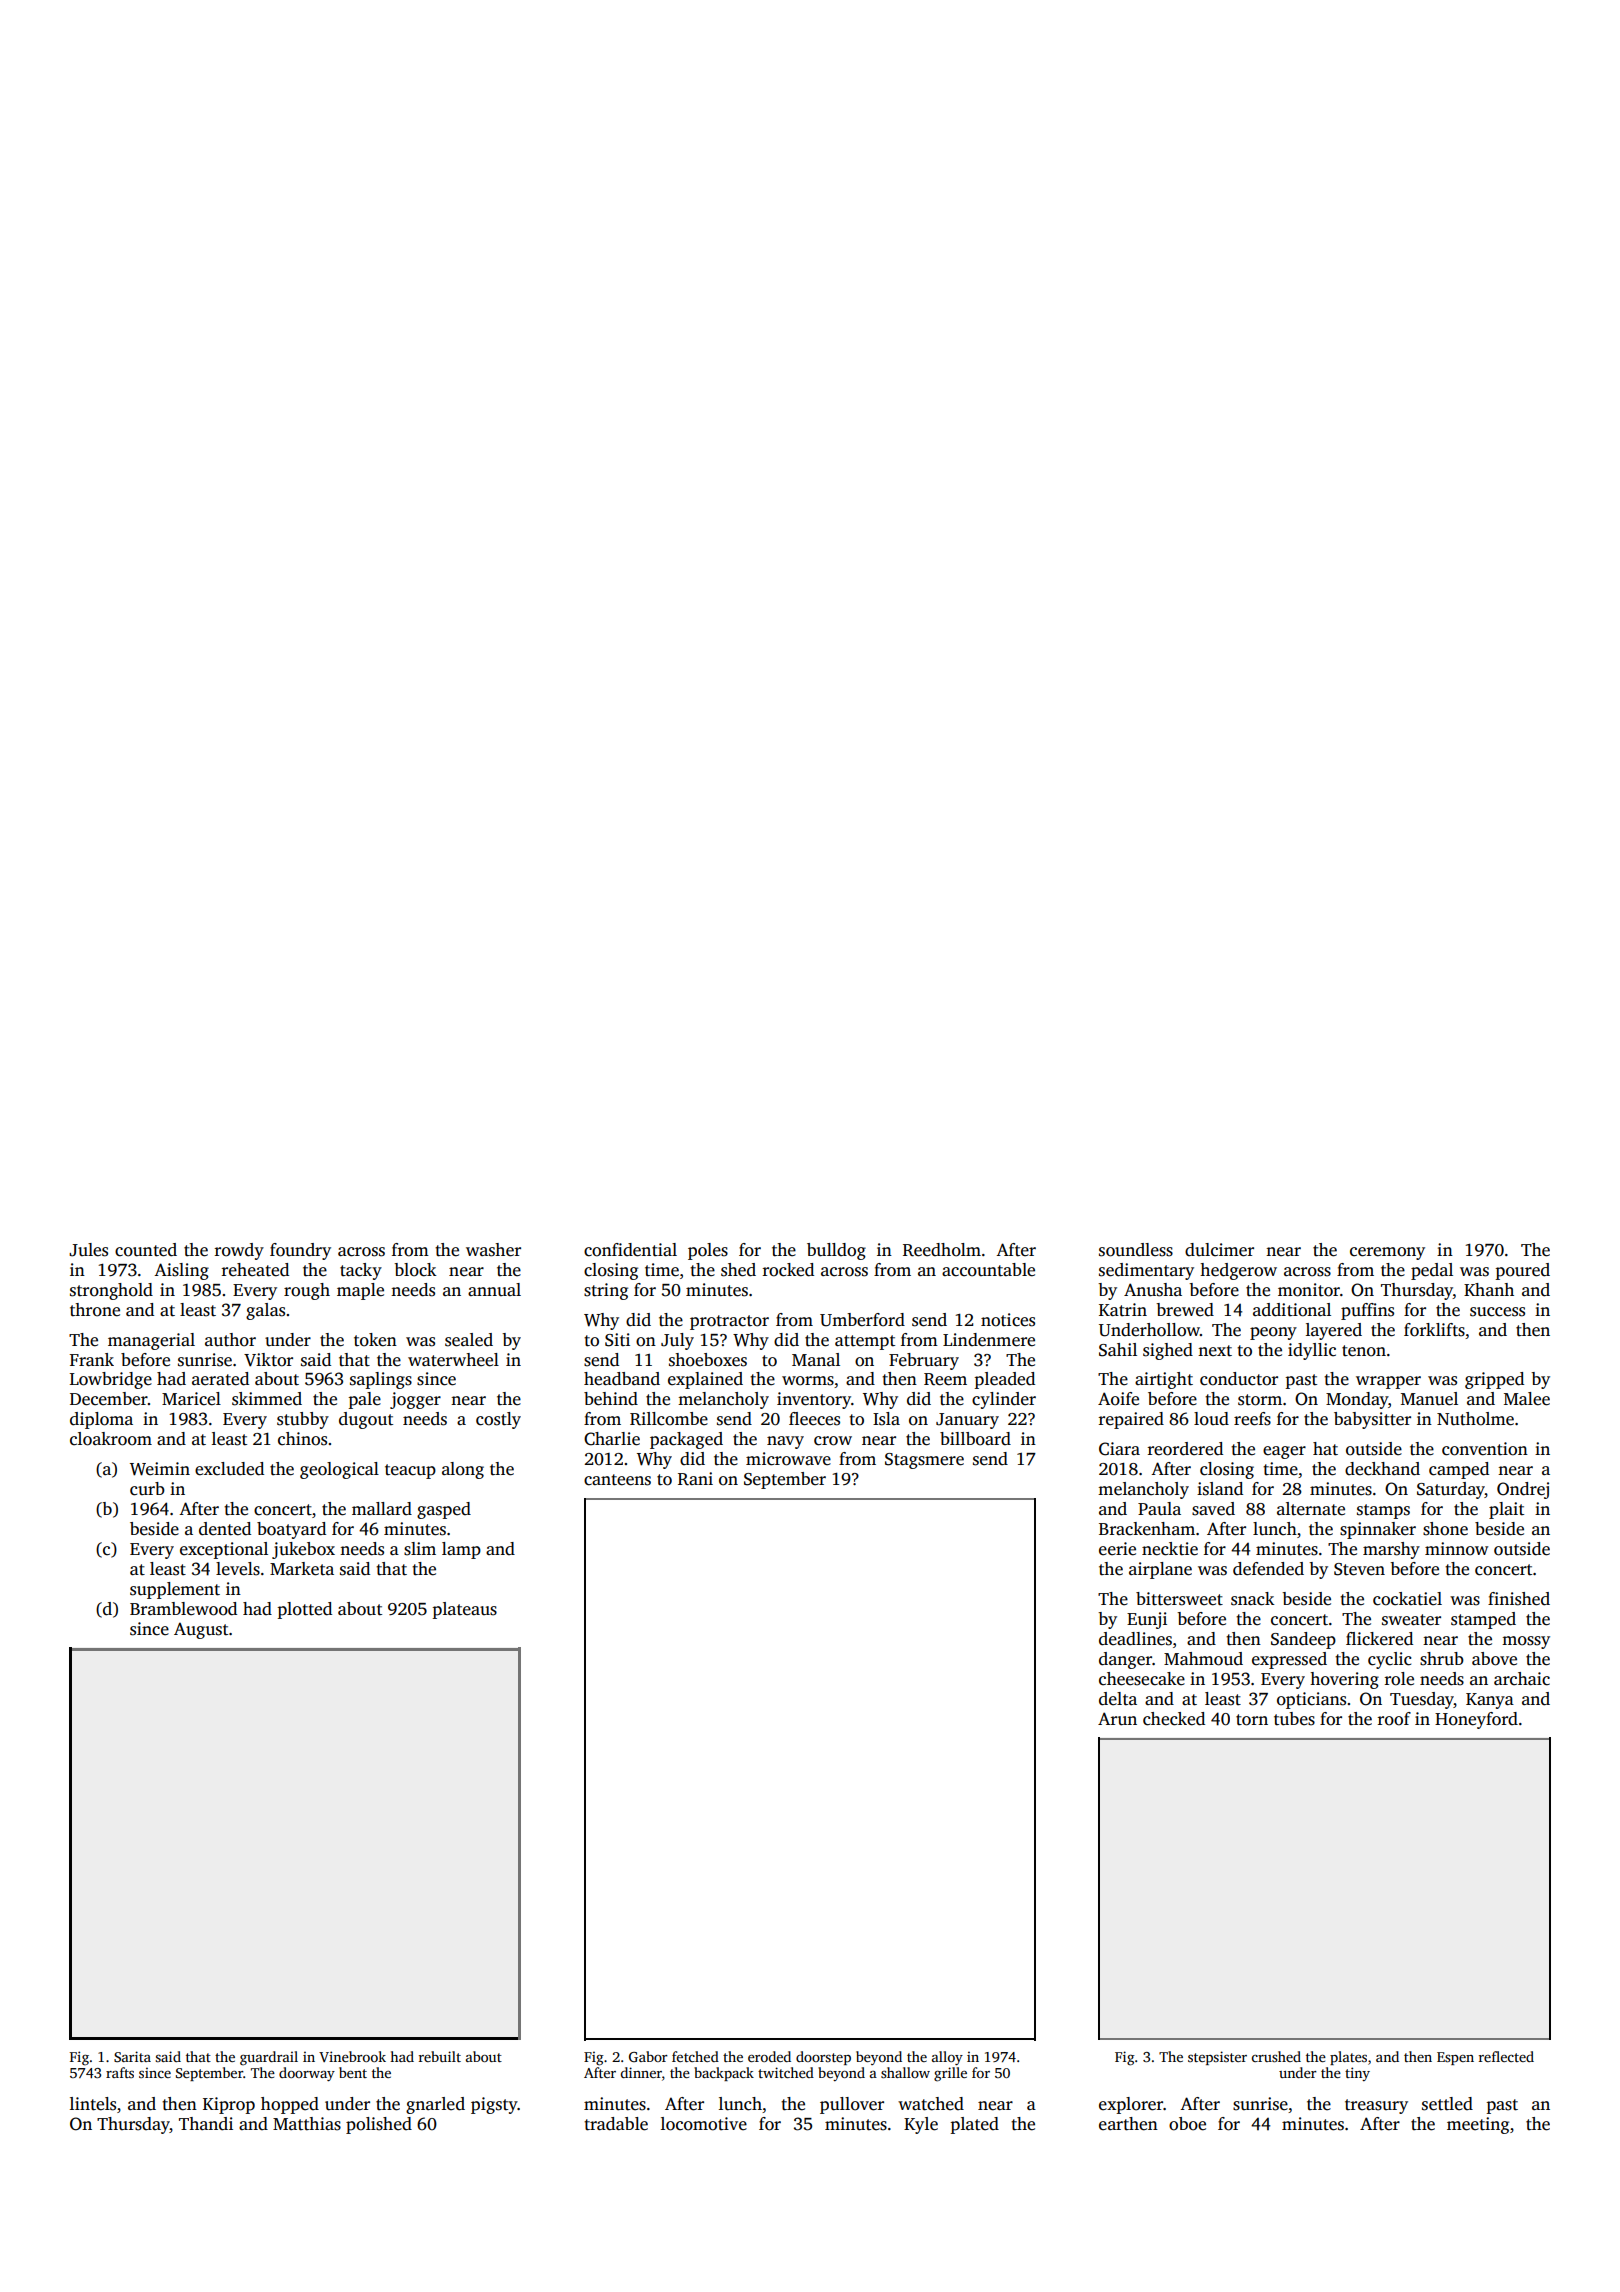  Describe the element at coordinates (1476, 1720) in the image. I see `Honeyford` at that location.
